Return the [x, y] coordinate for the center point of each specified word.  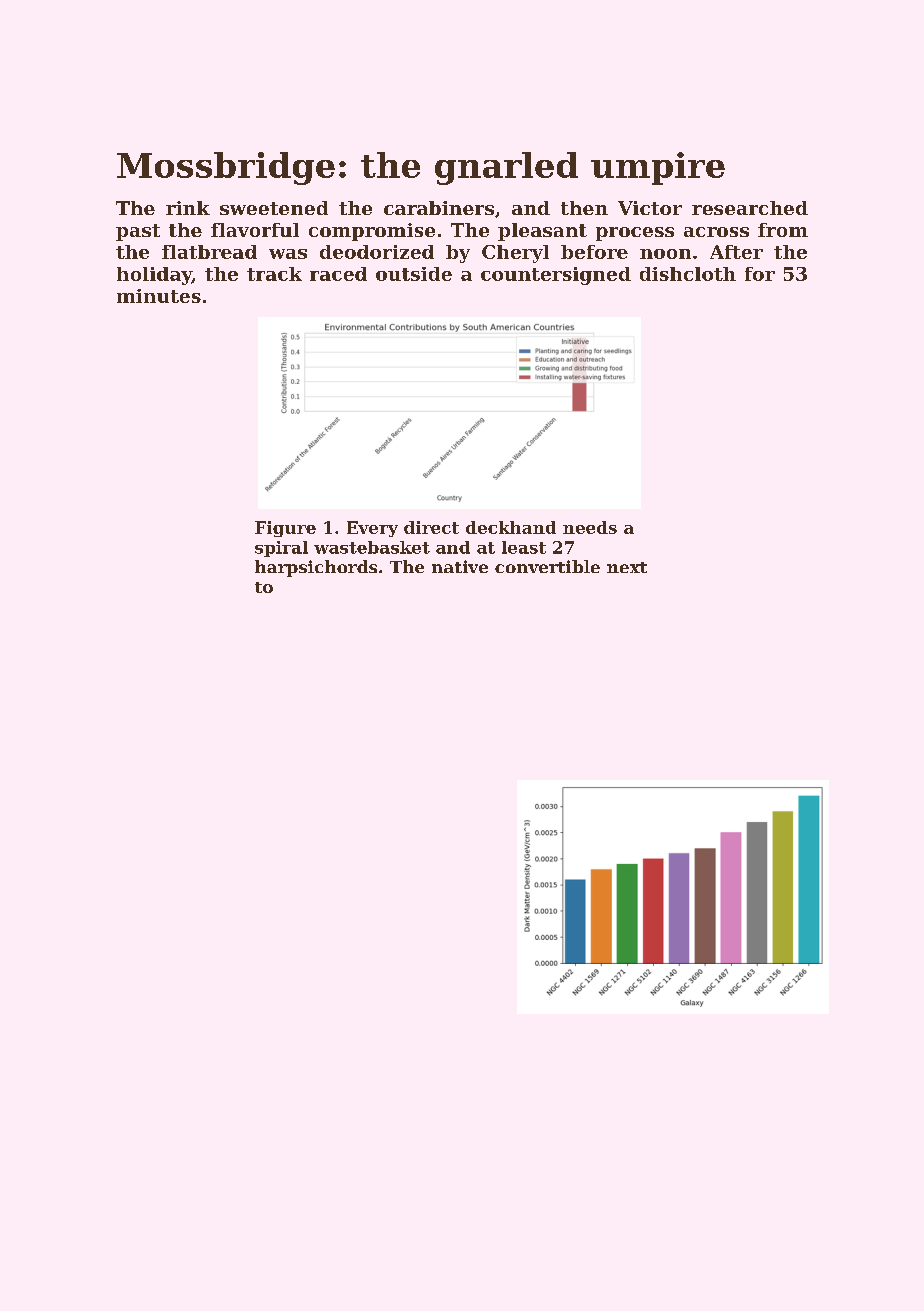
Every [372, 529]
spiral [281, 549]
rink [188, 208]
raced [338, 274]
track [274, 274]
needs [590, 527]
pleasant [542, 232]
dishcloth [688, 274]
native [460, 566]
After [736, 252]
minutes [159, 296]
